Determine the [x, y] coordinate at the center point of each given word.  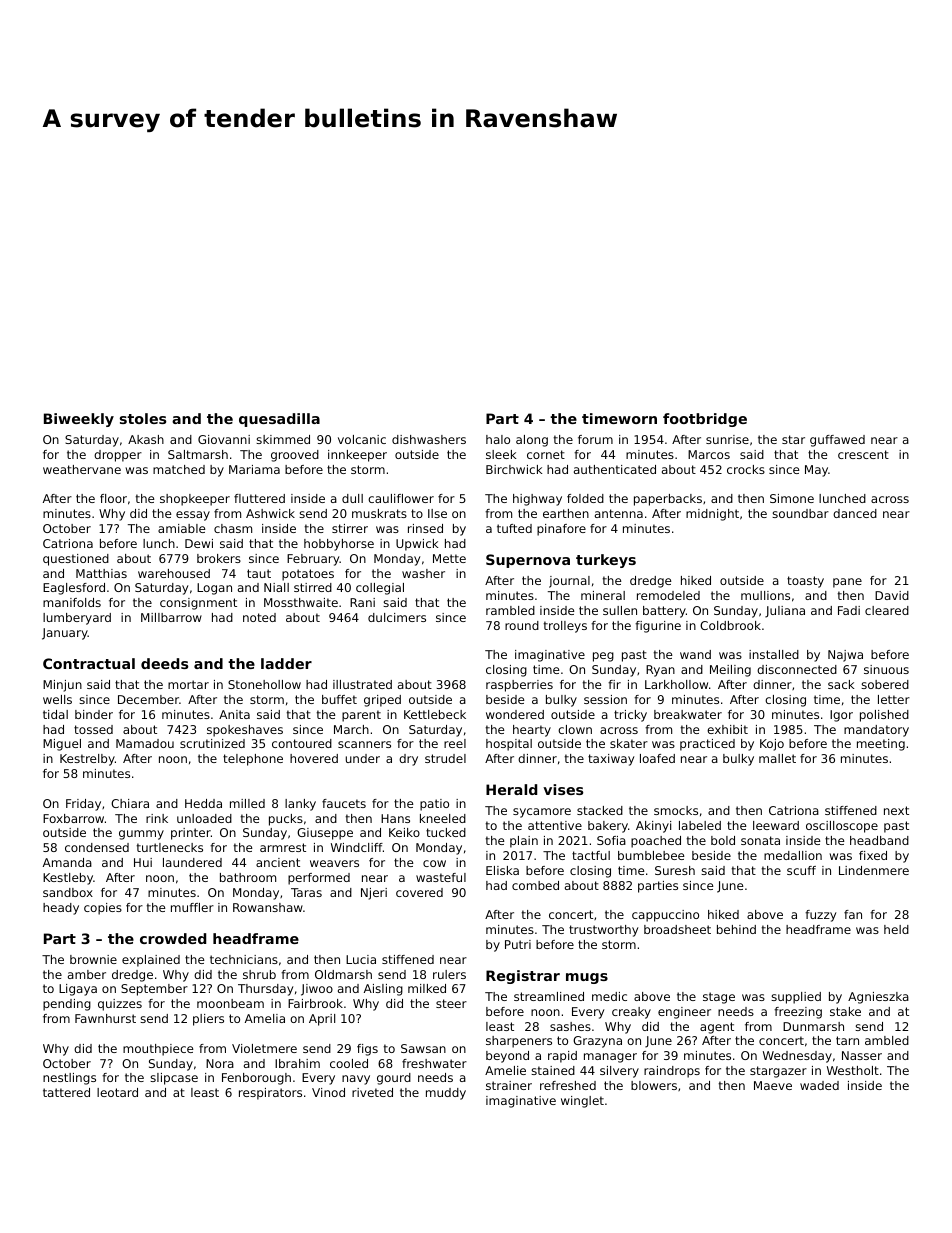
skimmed [283, 439]
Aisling [383, 990]
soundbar [800, 513]
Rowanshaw [268, 907]
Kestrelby [87, 760]
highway [537, 500]
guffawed [837, 441]
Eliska [502, 870]
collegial [380, 589]
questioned [76, 560]
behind [736, 929]
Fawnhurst [105, 1018]
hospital [509, 745]
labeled [700, 825]
